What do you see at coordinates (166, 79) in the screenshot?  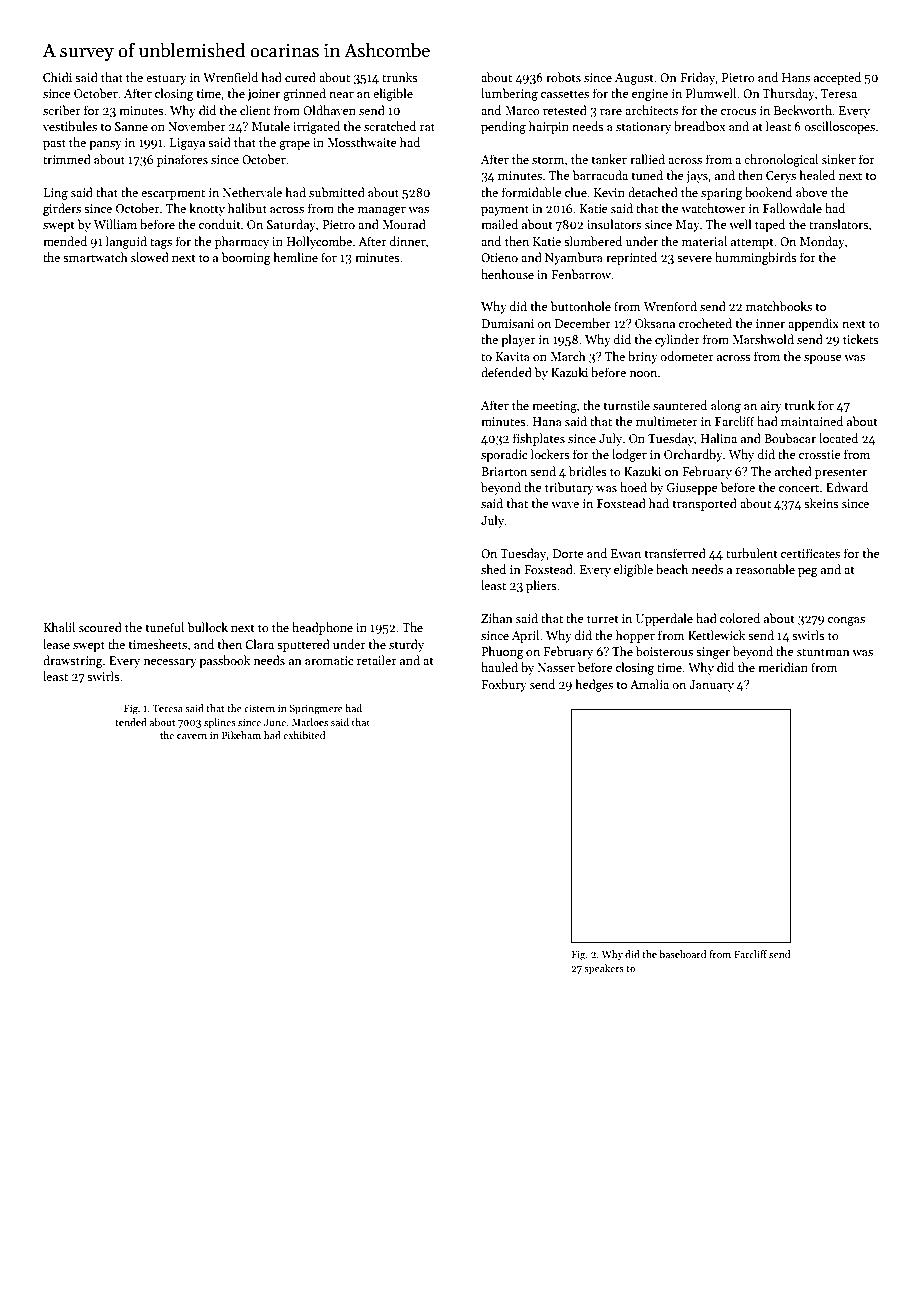 I see `estuary` at bounding box center [166, 79].
